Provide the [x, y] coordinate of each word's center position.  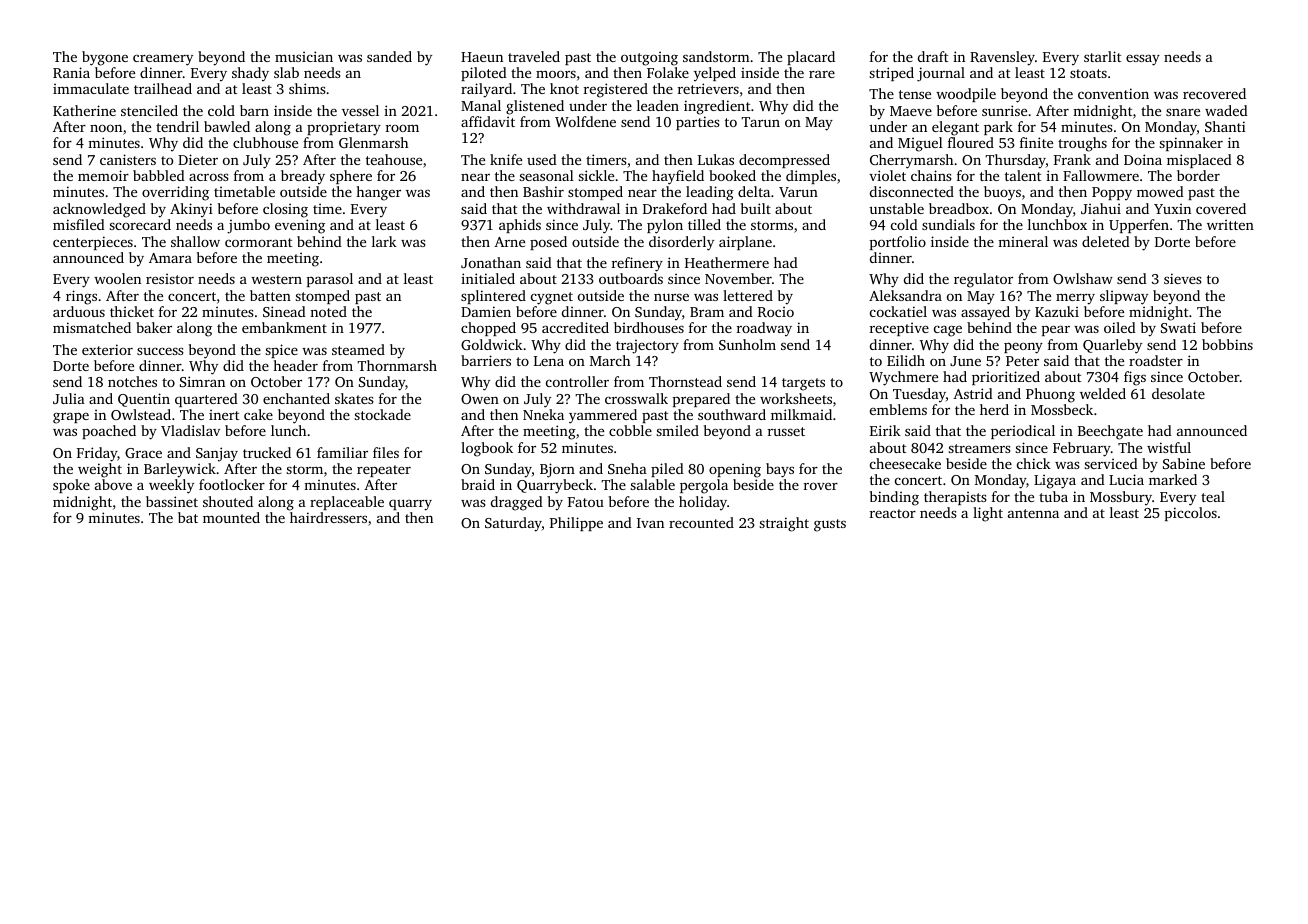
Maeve [911, 111]
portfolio [898, 243]
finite [1036, 142]
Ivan [650, 523]
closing [285, 210]
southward [732, 414]
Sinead [284, 311]
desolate [1178, 393]
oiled [1120, 327]
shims [307, 88]
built [756, 208]
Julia [69, 398]
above [113, 484]
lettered [748, 295]
